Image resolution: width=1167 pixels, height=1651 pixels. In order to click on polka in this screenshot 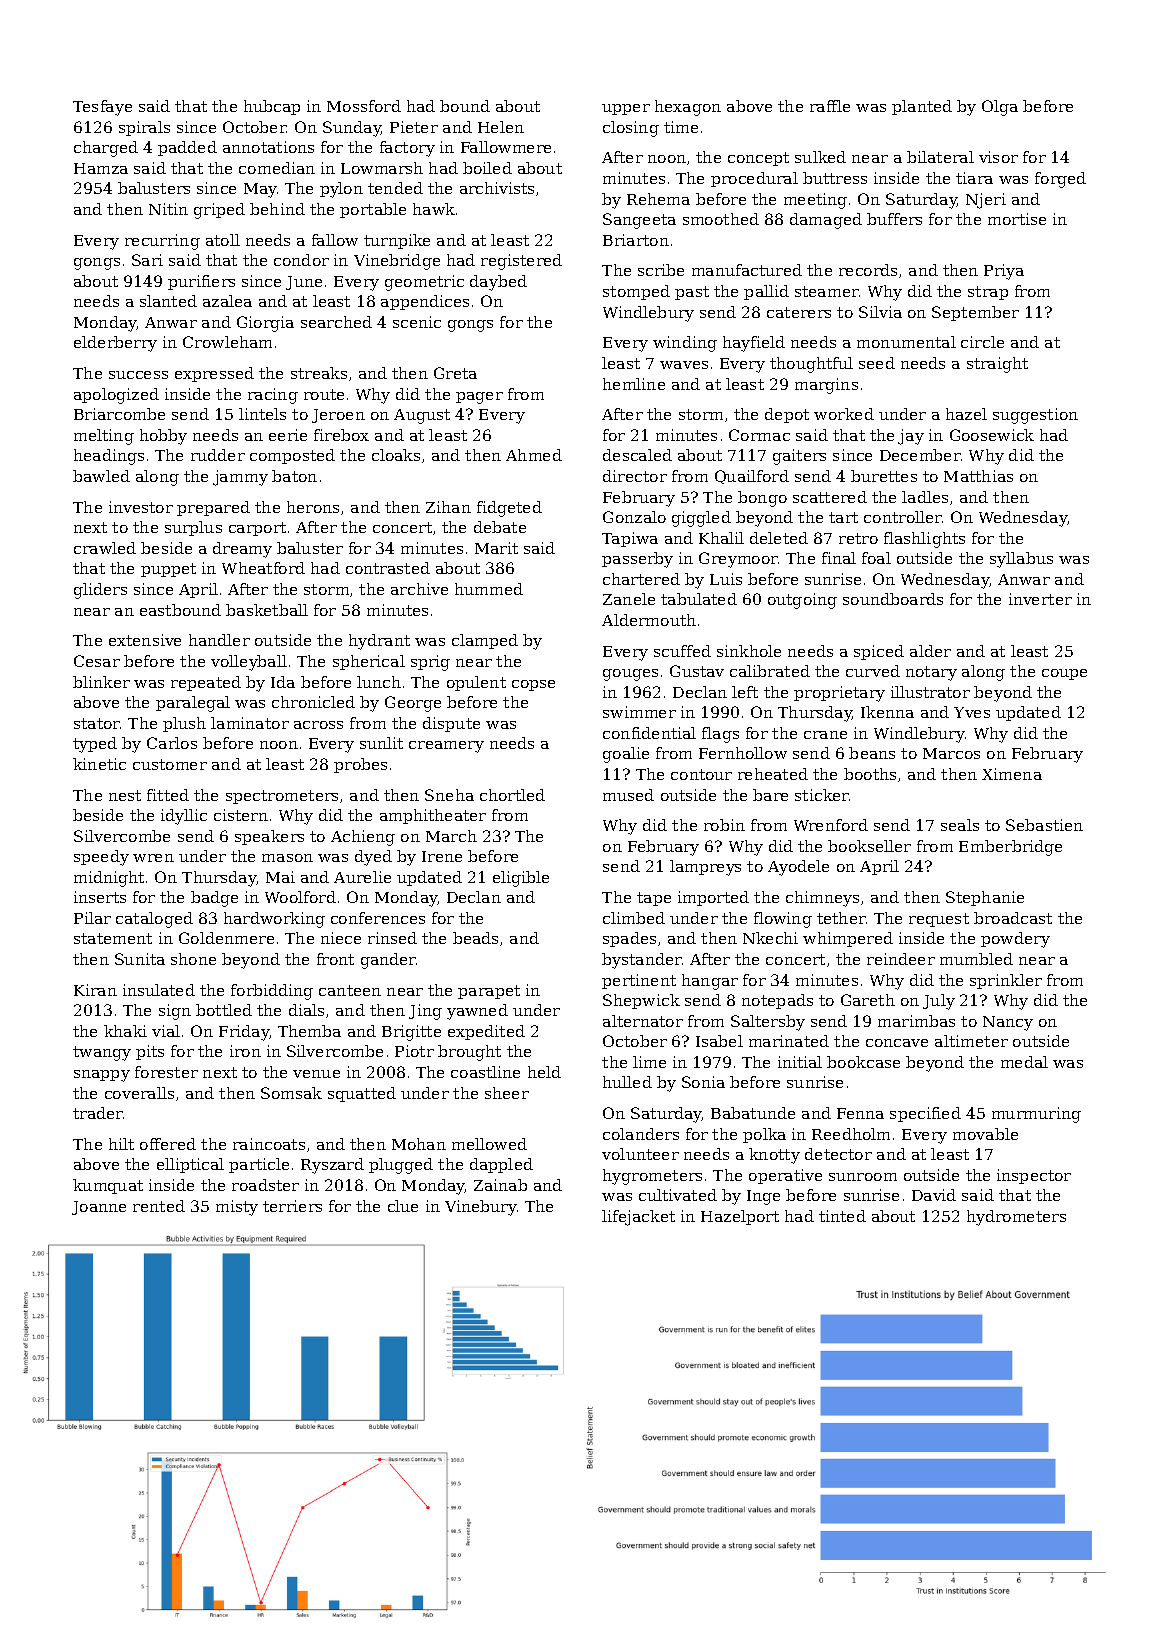, I will do `click(764, 1135)`.
